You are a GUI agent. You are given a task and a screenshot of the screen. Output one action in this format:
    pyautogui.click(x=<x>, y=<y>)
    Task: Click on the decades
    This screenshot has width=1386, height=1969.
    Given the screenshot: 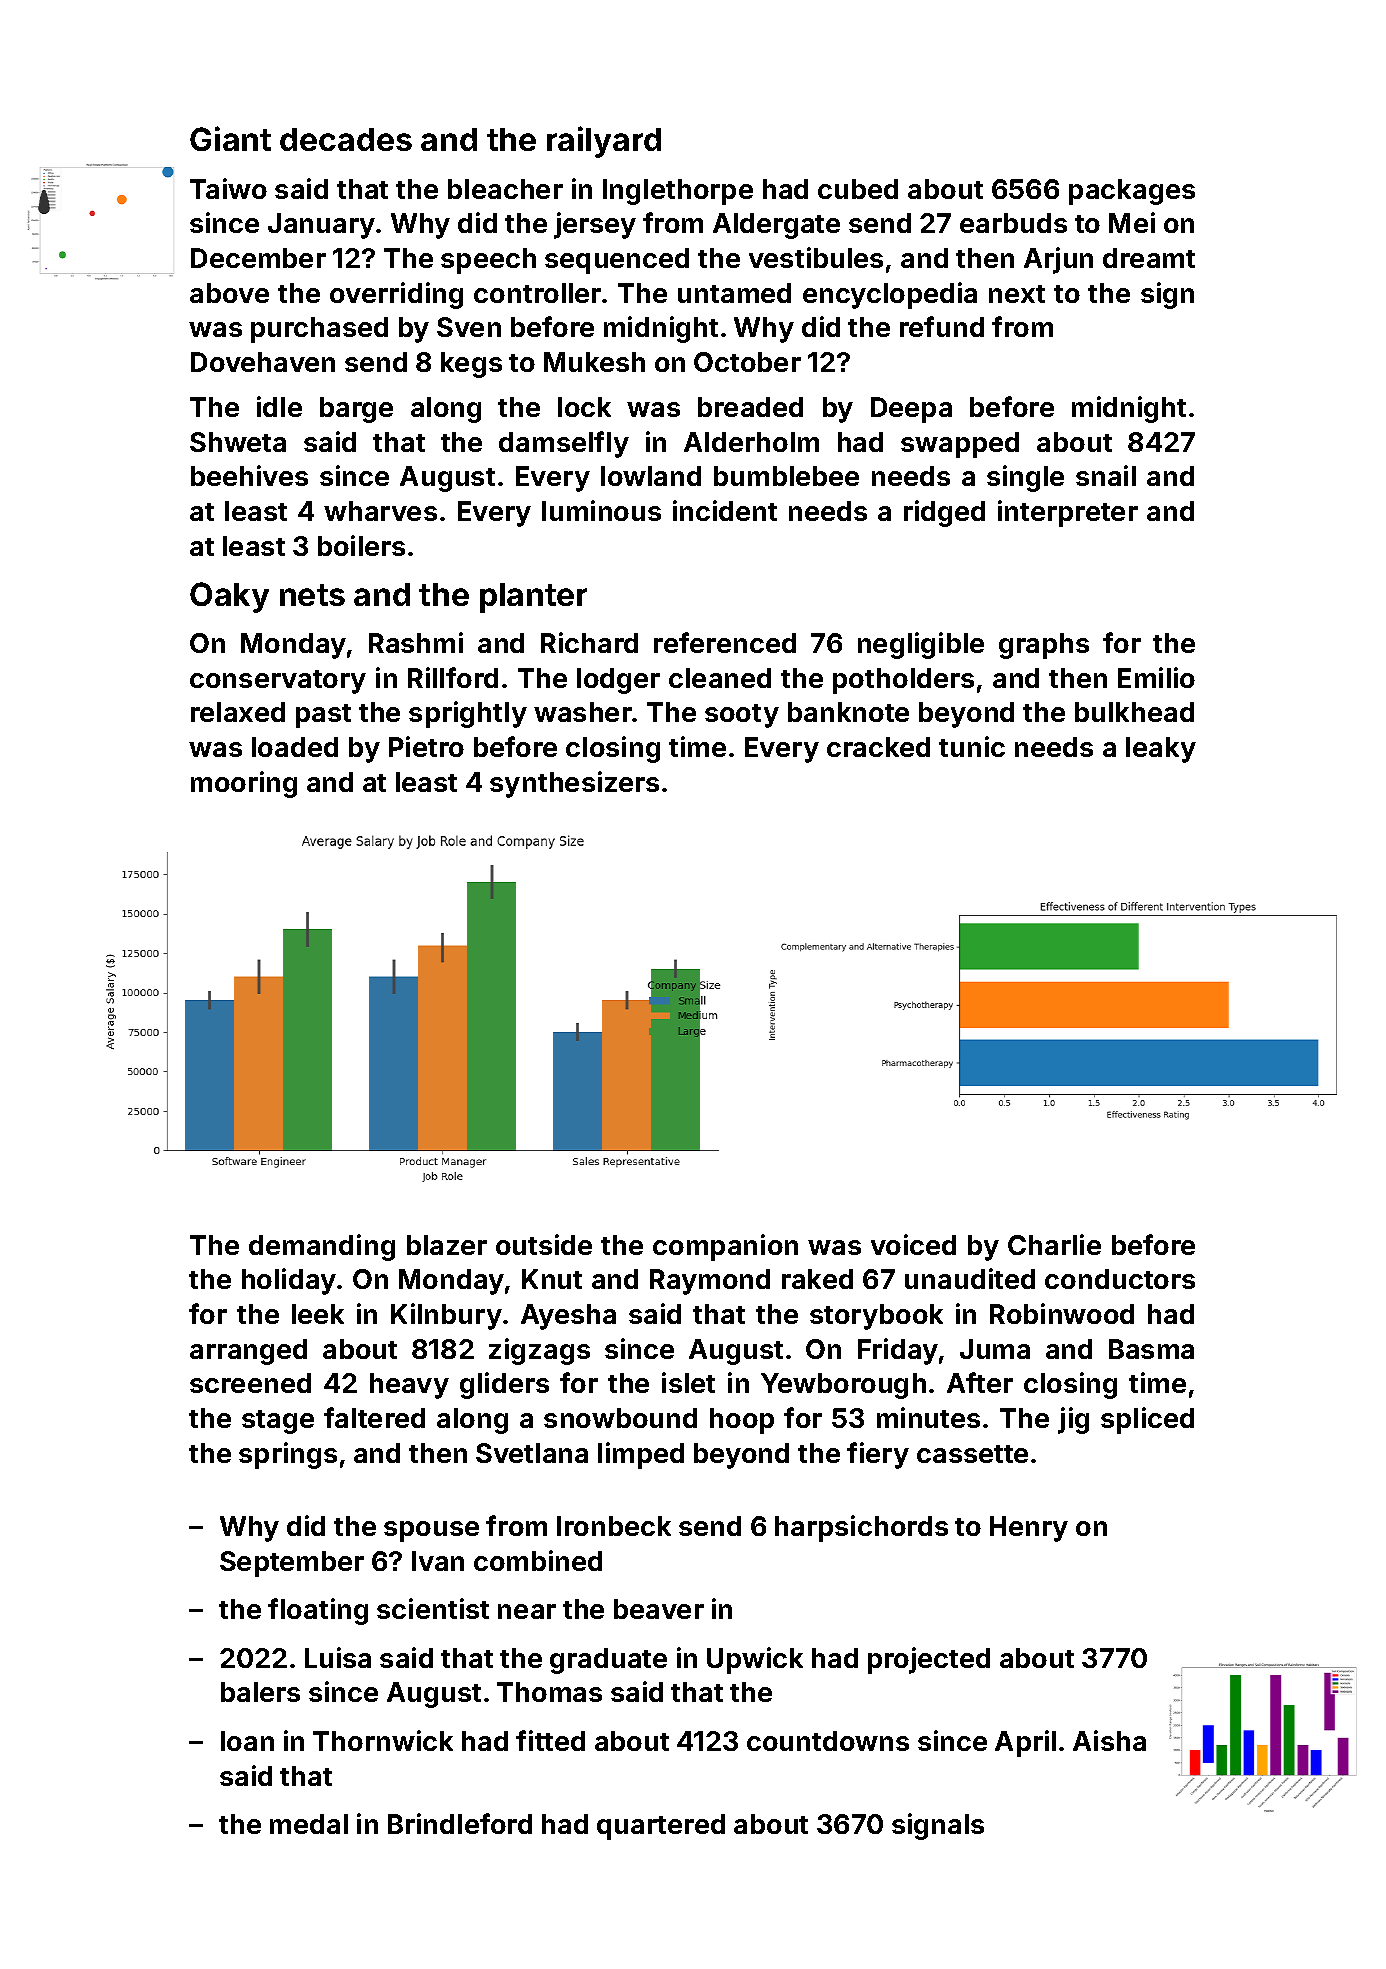 What is the action you would take?
    pyautogui.click(x=346, y=139)
